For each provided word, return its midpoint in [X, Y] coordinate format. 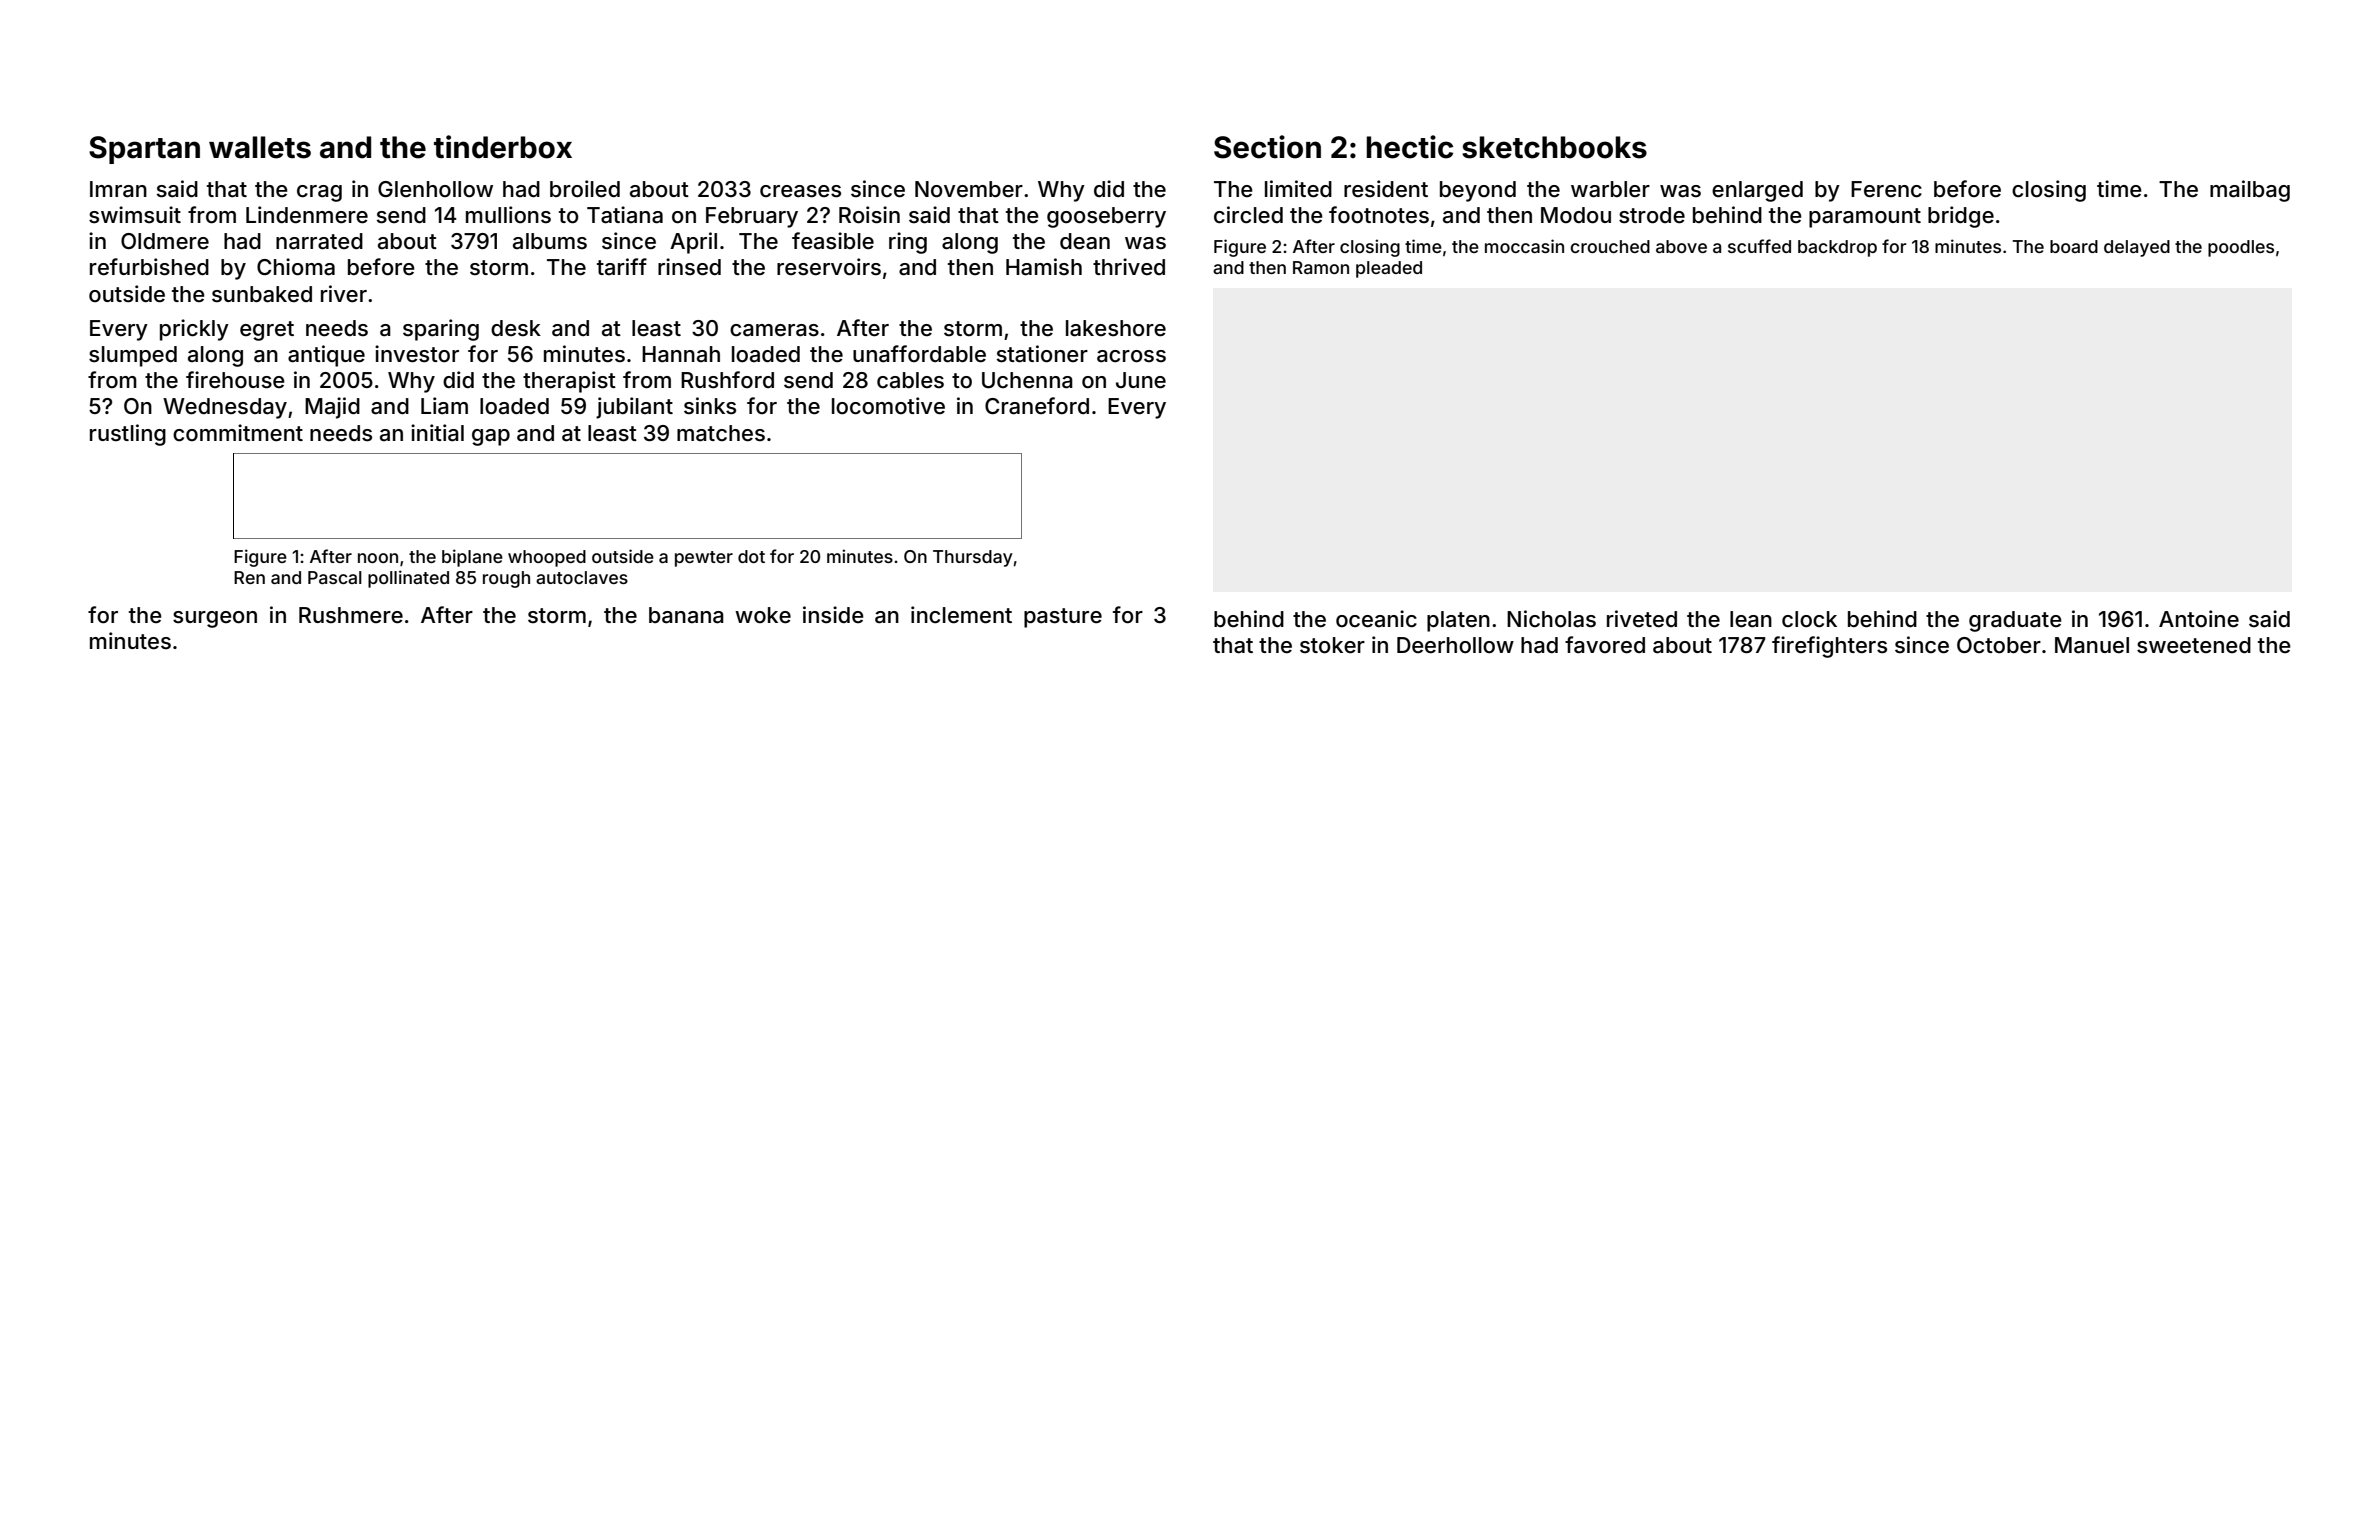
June [1141, 380]
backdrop [1837, 248]
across [1131, 356]
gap [491, 437]
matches [721, 433]
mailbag [2250, 191]
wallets [260, 147]
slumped [133, 356]
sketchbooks [1554, 147]
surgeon [215, 619]
